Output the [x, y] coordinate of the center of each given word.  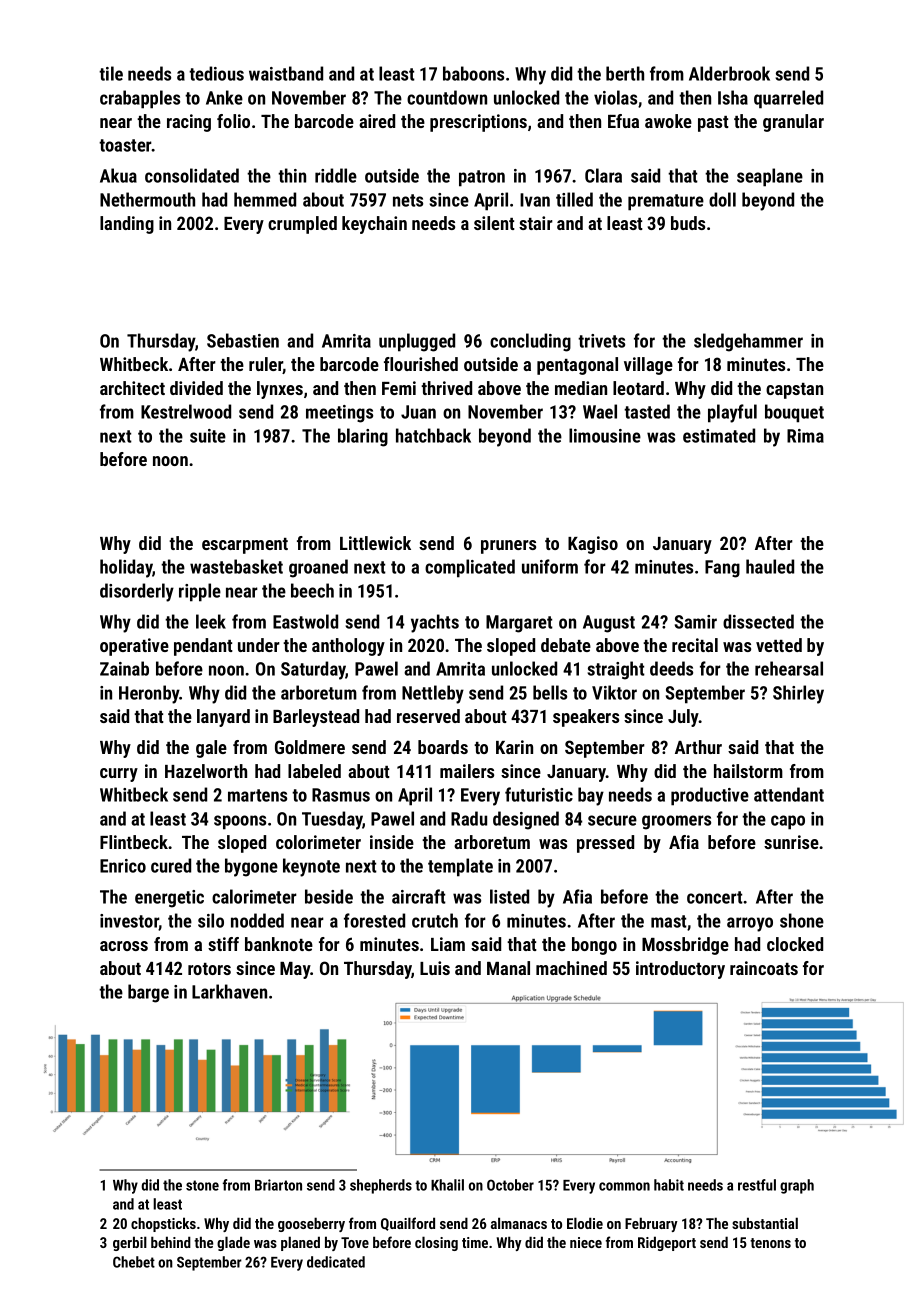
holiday [126, 568]
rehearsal [789, 668]
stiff [223, 944]
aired [377, 121]
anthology [348, 647]
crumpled [302, 225]
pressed [605, 844]
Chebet [134, 1262]
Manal [508, 968]
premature [666, 202]
